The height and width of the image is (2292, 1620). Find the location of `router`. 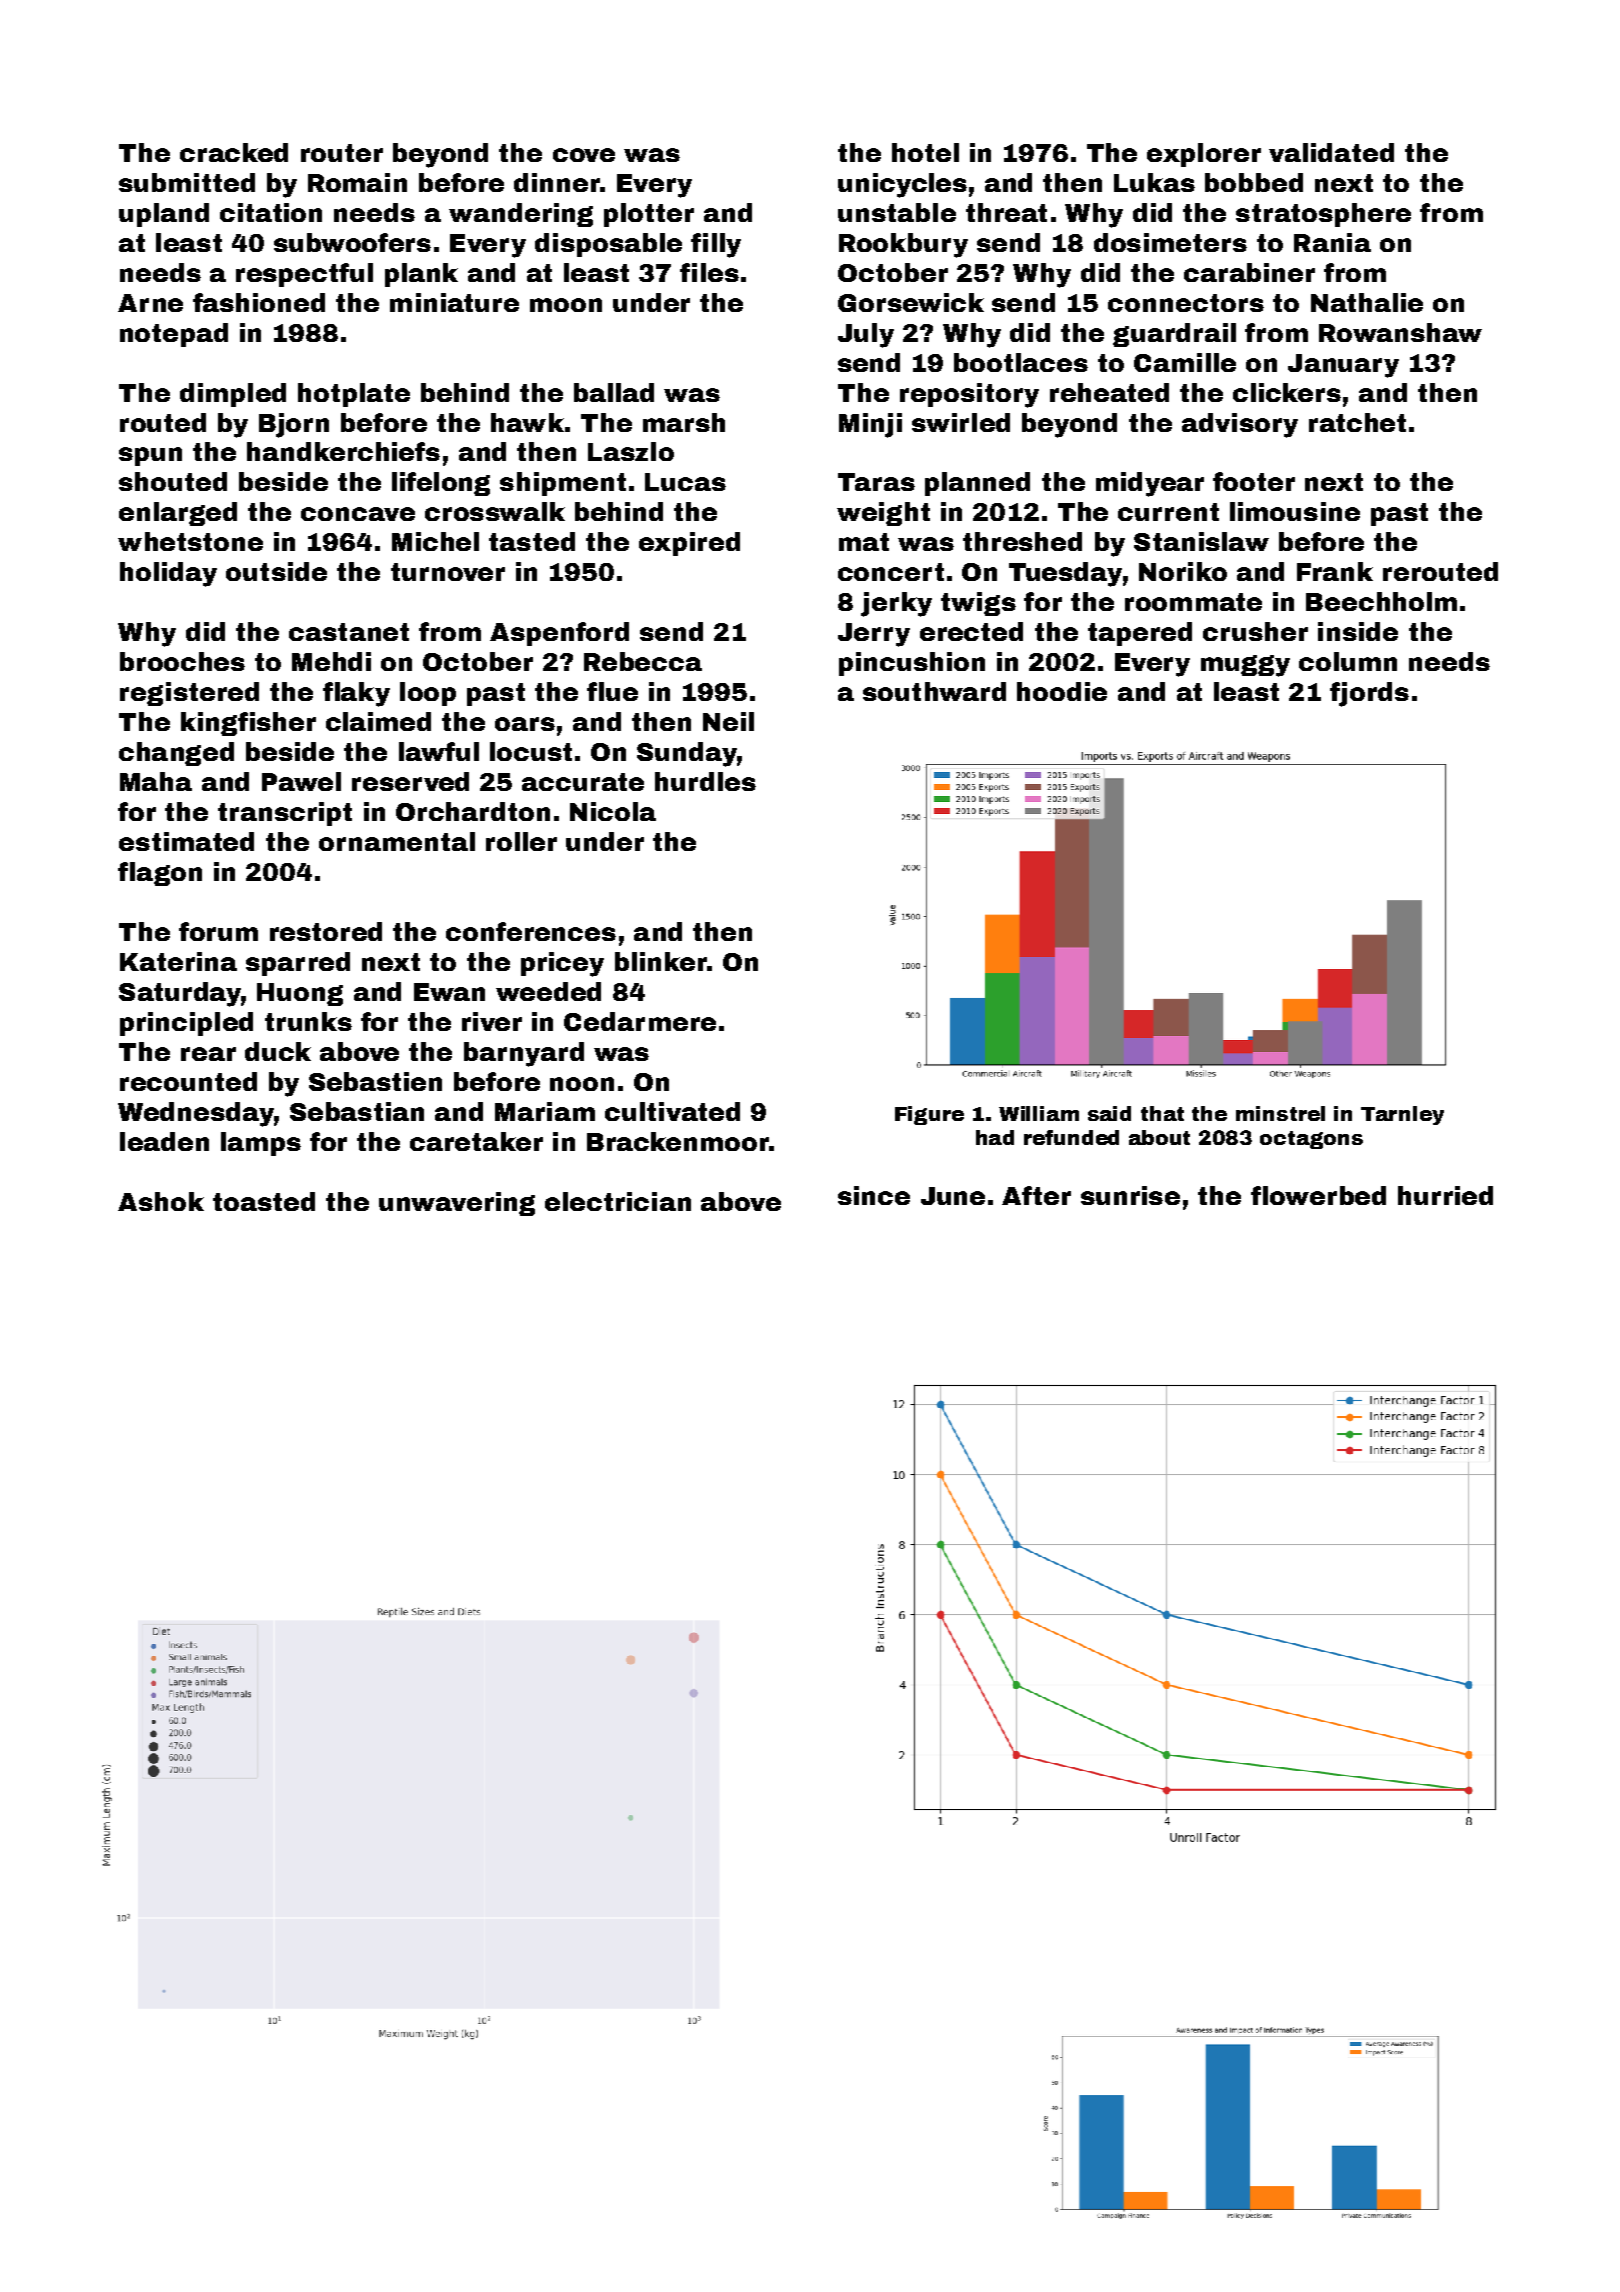

router is located at coordinates (342, 153).
